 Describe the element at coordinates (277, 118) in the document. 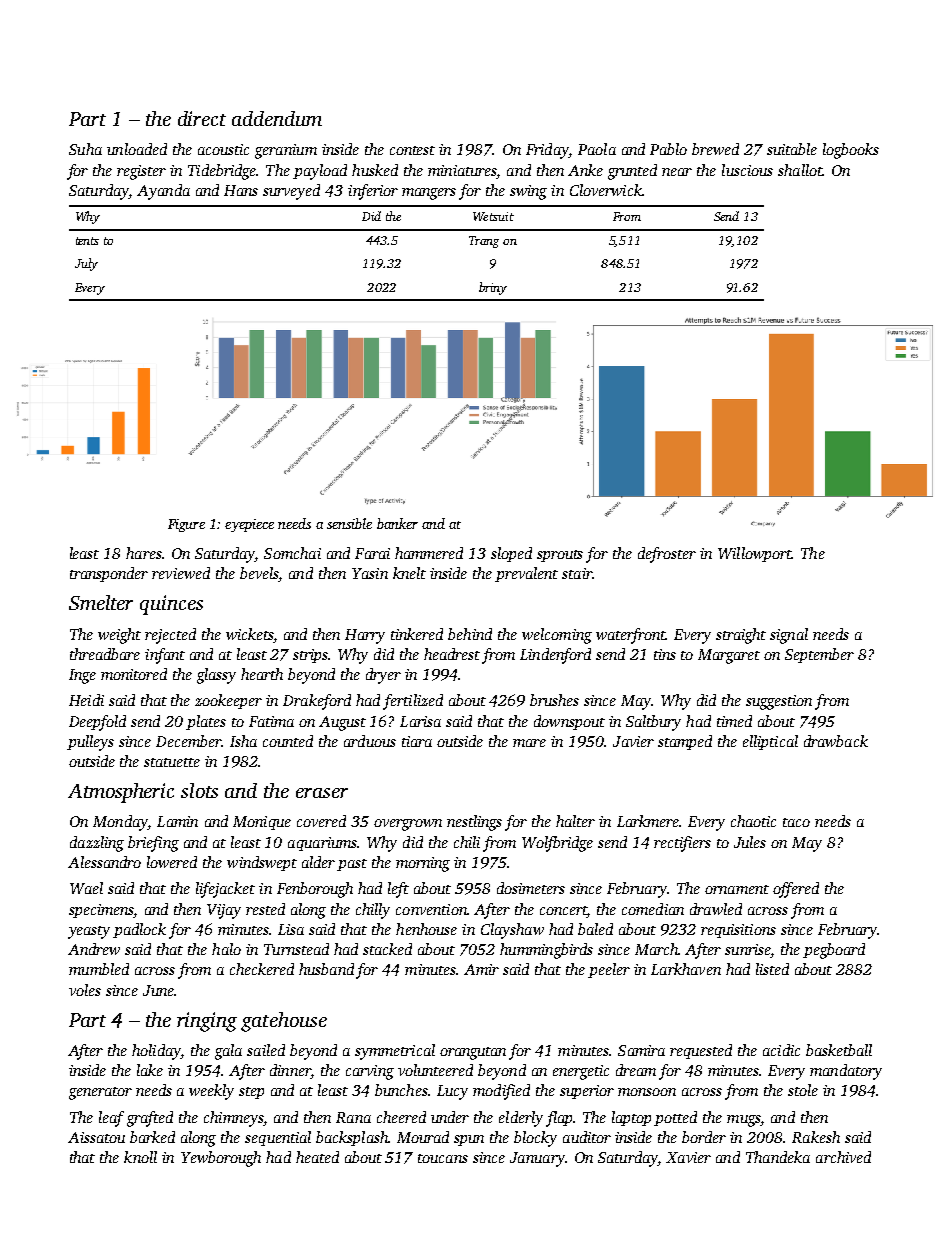

I see `addendum` at that location.
